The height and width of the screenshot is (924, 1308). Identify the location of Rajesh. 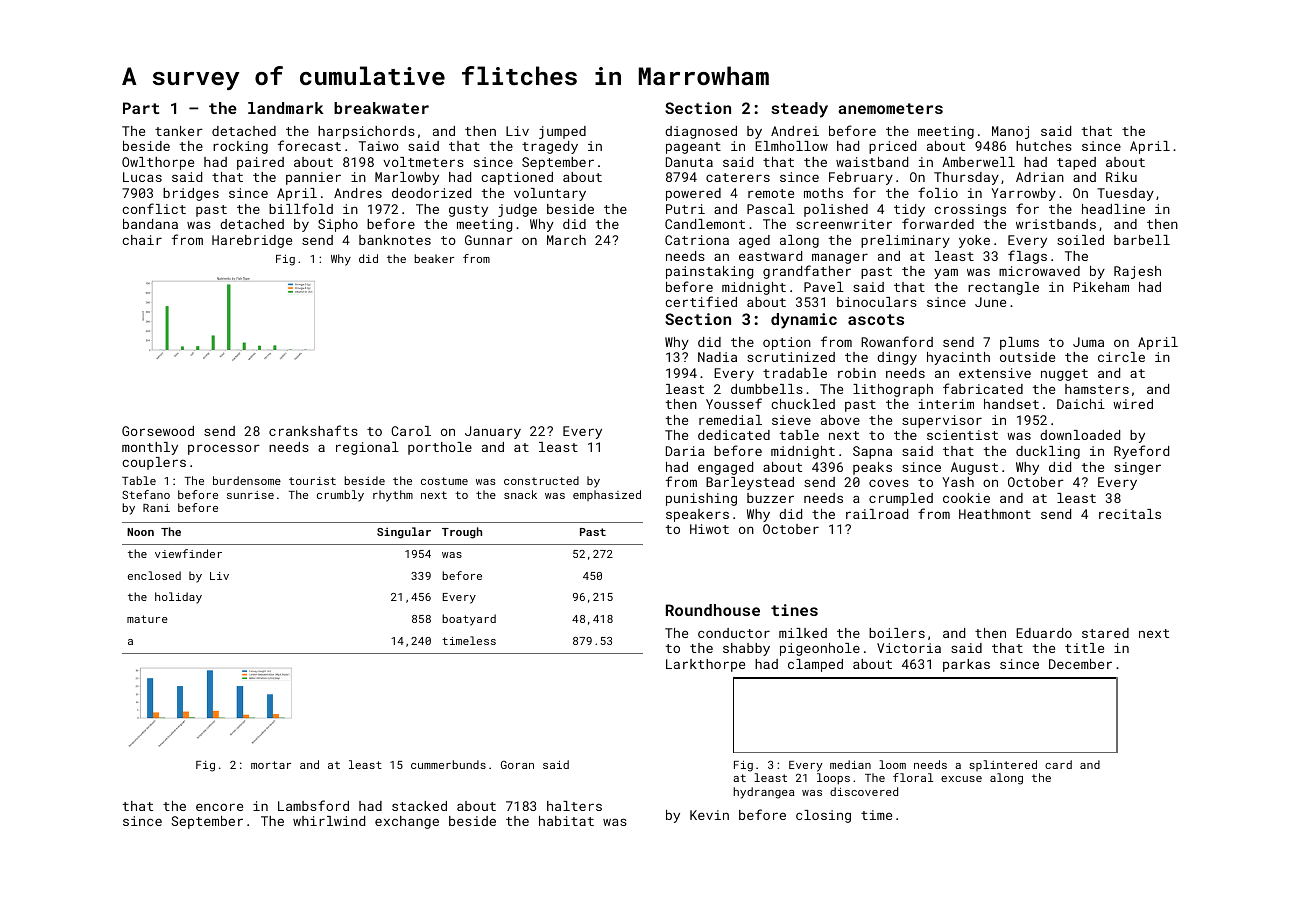
(1137, 272).
